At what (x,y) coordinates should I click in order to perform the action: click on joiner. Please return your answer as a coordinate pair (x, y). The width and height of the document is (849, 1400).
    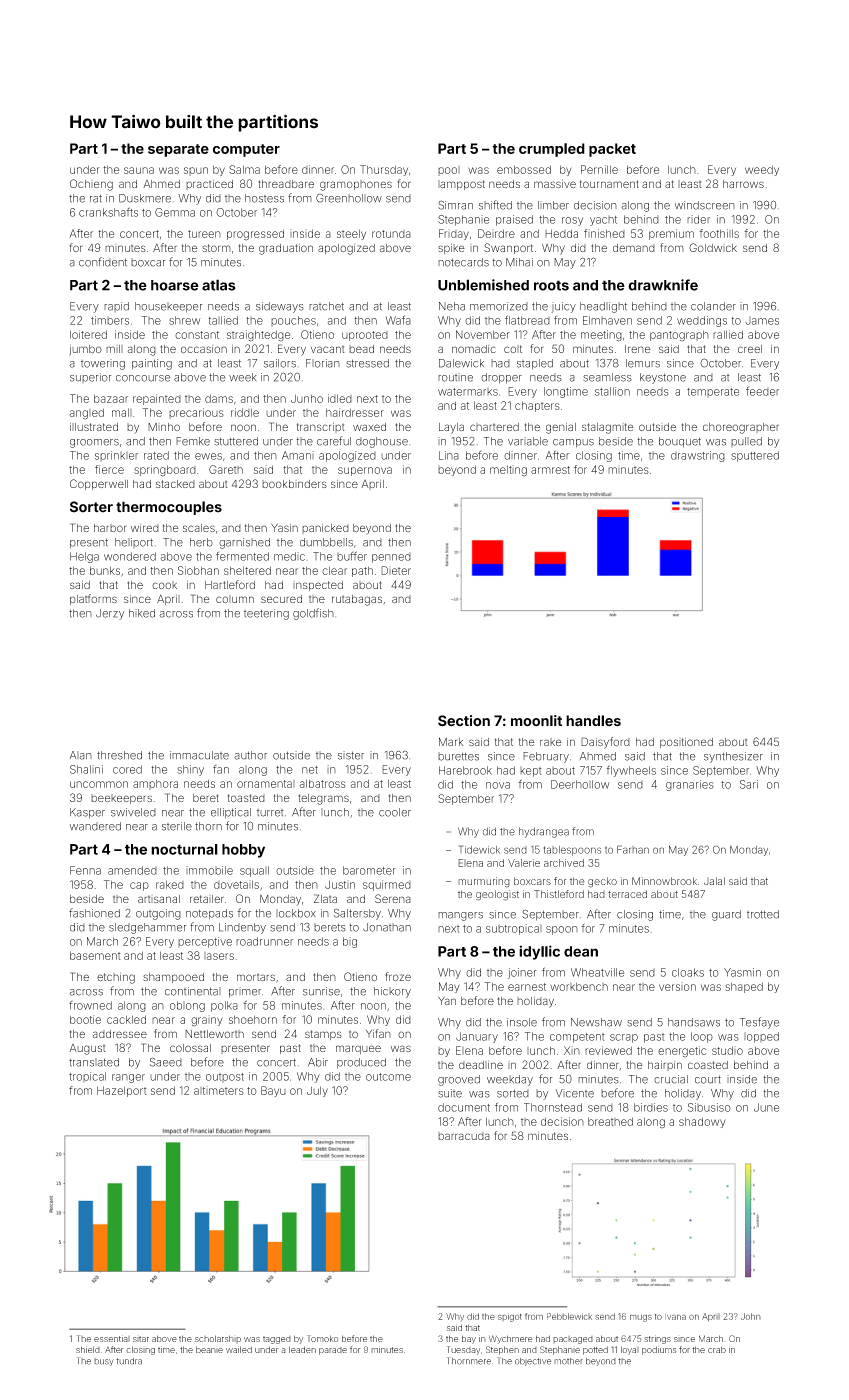
    Looking at the image, I should click on (522, 973).
